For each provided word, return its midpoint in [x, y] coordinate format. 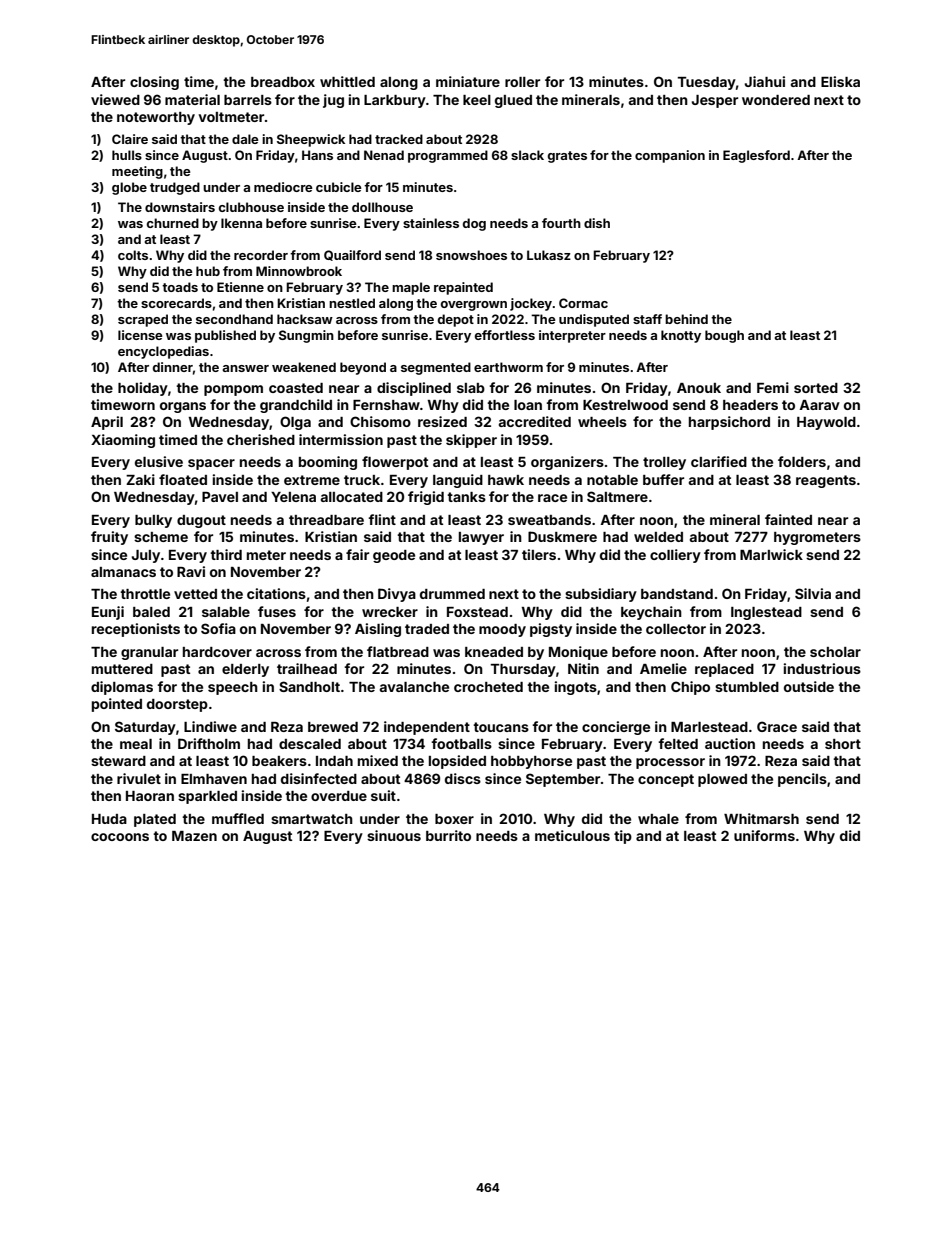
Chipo [690, 688]
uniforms [764, 835]
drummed [452, 594]
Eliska [840, 81]
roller [522, 82]
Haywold [826, 423]
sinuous [394, 835]
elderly [245, 670]
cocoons [120, 837]
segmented [436, 368]
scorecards [176, 303]
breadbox [283, 82]
